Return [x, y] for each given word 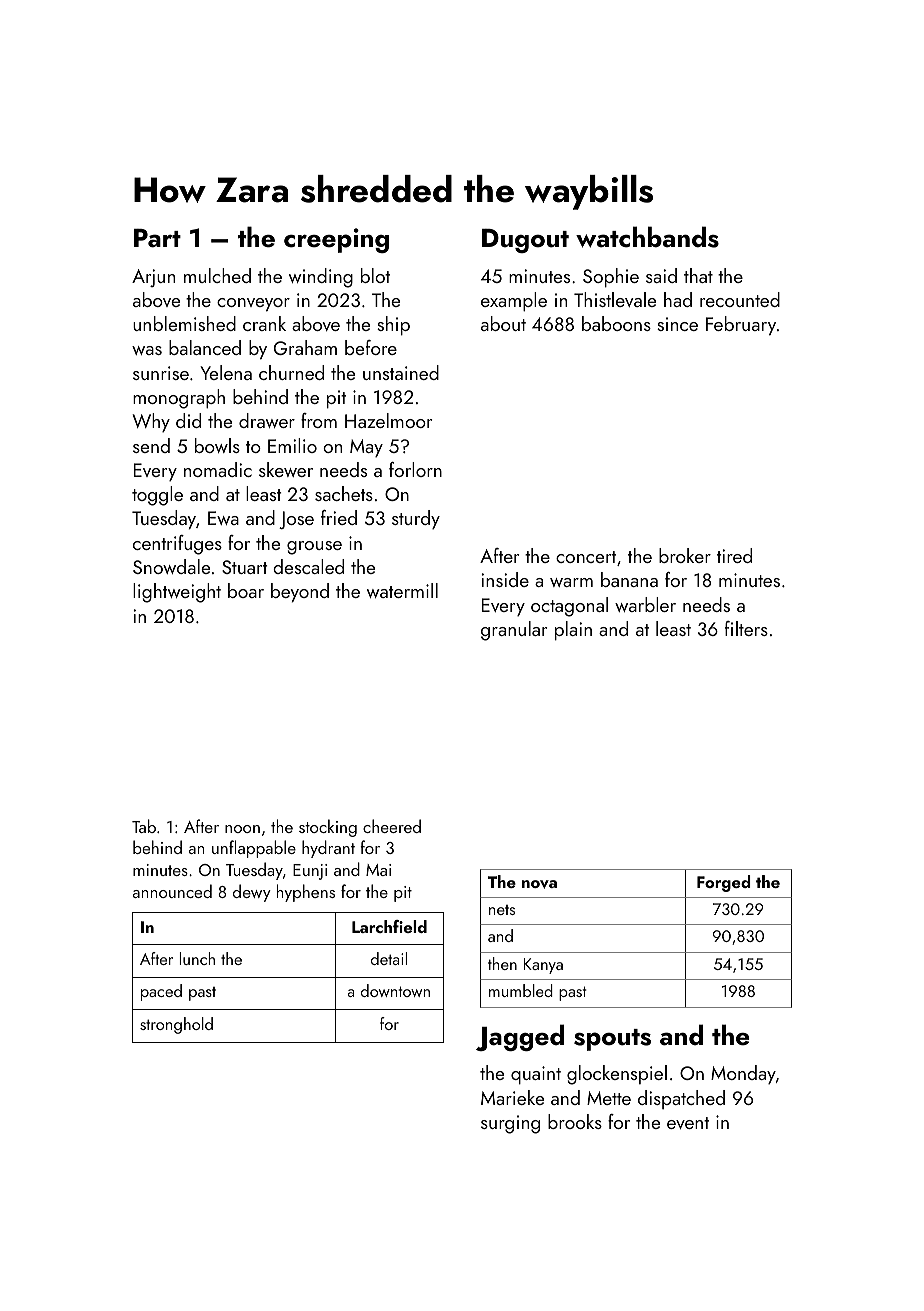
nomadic [218, 469]
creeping [336, 240]
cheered [392, 826]
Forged [724, 883]
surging [510, 1124]
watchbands [647, 237]
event [688, 1123]
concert [586, 557]
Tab [144, 826]
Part [157, 238]
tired [734, 555]
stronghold [176, 1025]
